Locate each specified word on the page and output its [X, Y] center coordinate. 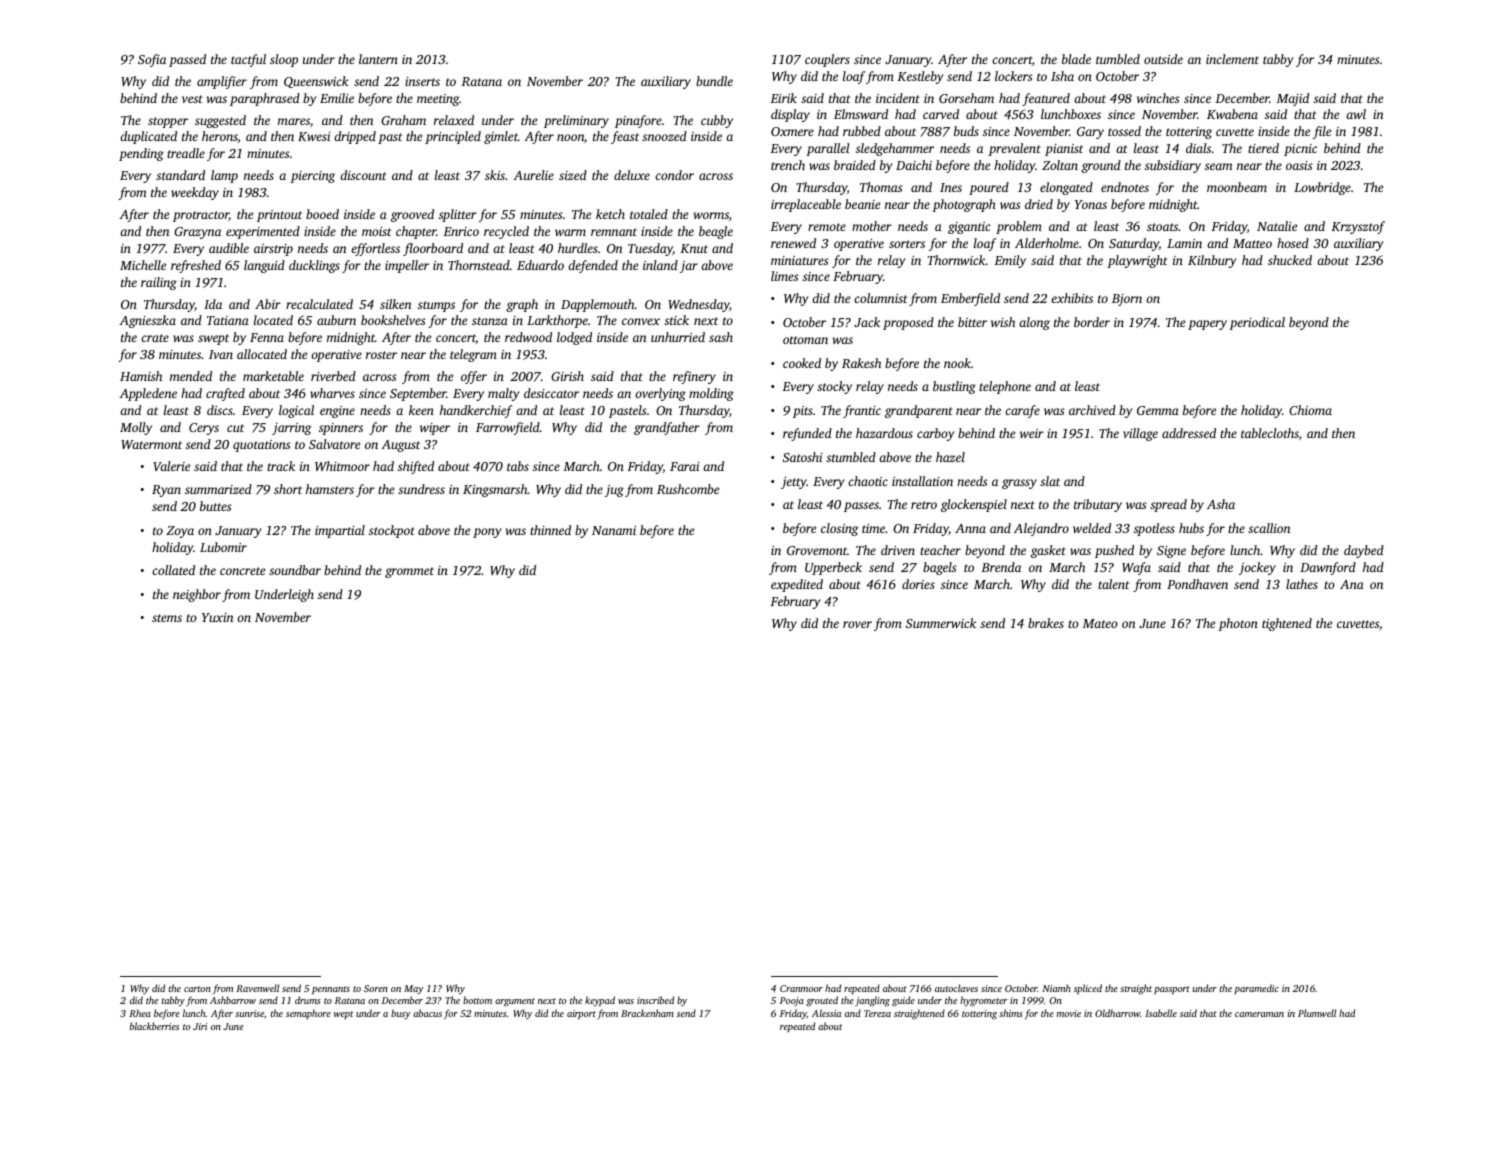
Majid [1292, 99]
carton [197, 989]
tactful [248, 60]
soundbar [295, 570]
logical [296, 411]
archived [1092, 410]
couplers [827, 60]
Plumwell [1317, 1013]
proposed [908, 323]
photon [1238, 624]
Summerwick [941, 623]
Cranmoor [801, 988]
